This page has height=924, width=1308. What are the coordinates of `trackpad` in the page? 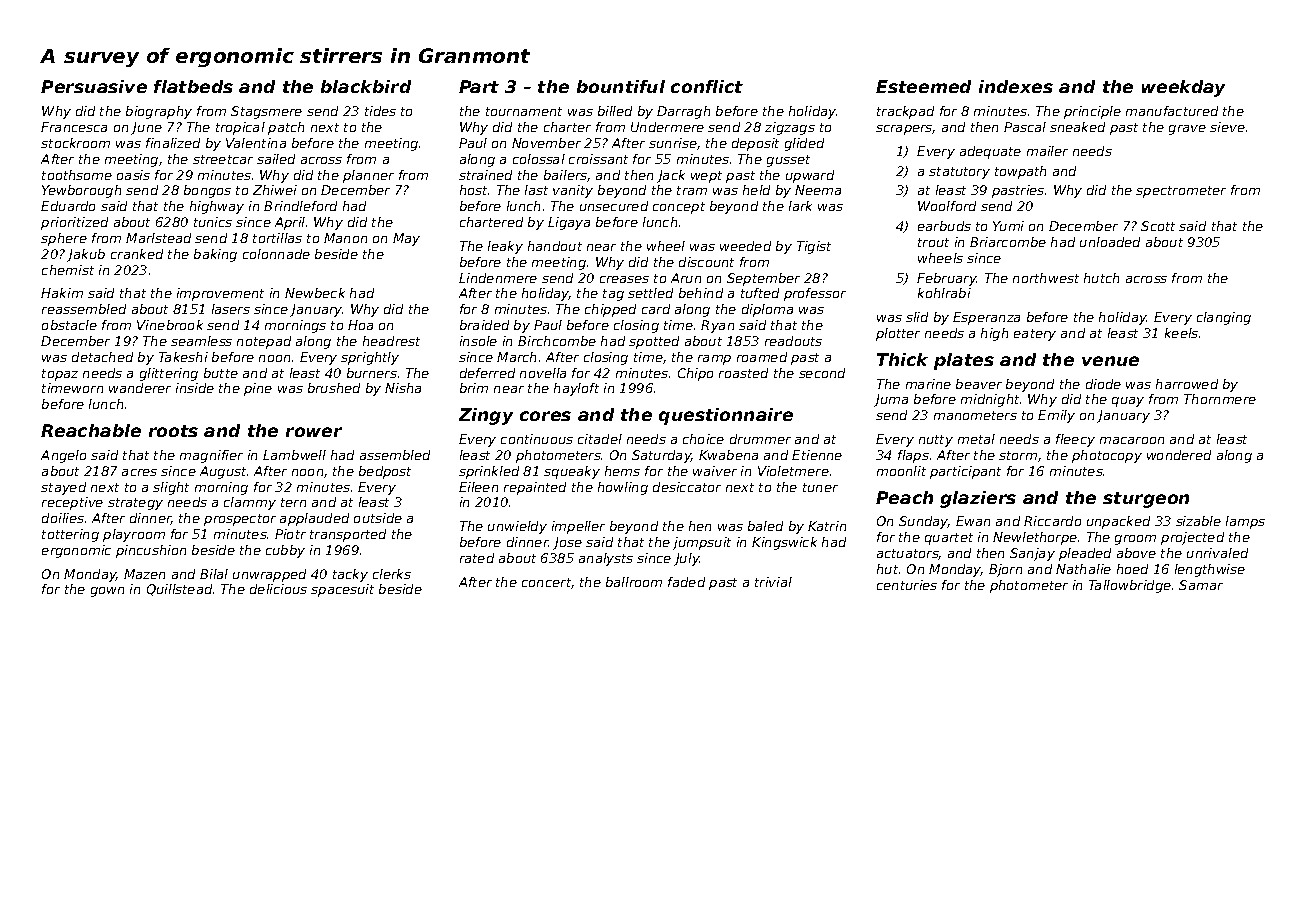 It's located at (905, 112).
